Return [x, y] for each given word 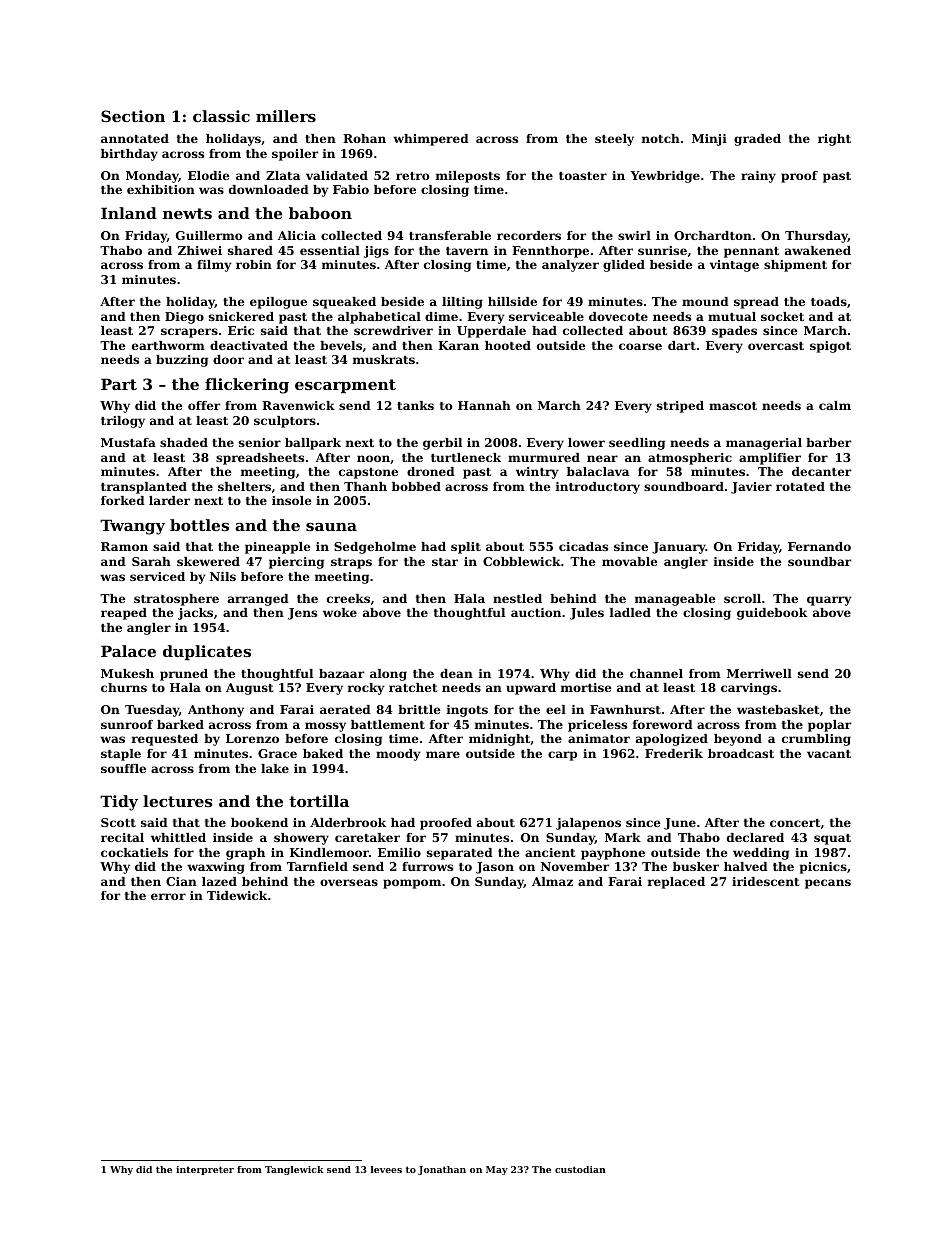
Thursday [816, 237]
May [497, 1170]
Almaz [552, 881]
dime [441, 316]
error [168, 896]
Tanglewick [294, 1170]
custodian [580, 1169]
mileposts [468, 177]
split [466, 548]
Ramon [124, 546]
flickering [247, 386]
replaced [676, 883]
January [679, 548]
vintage [734, 266]
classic [221, 116]
